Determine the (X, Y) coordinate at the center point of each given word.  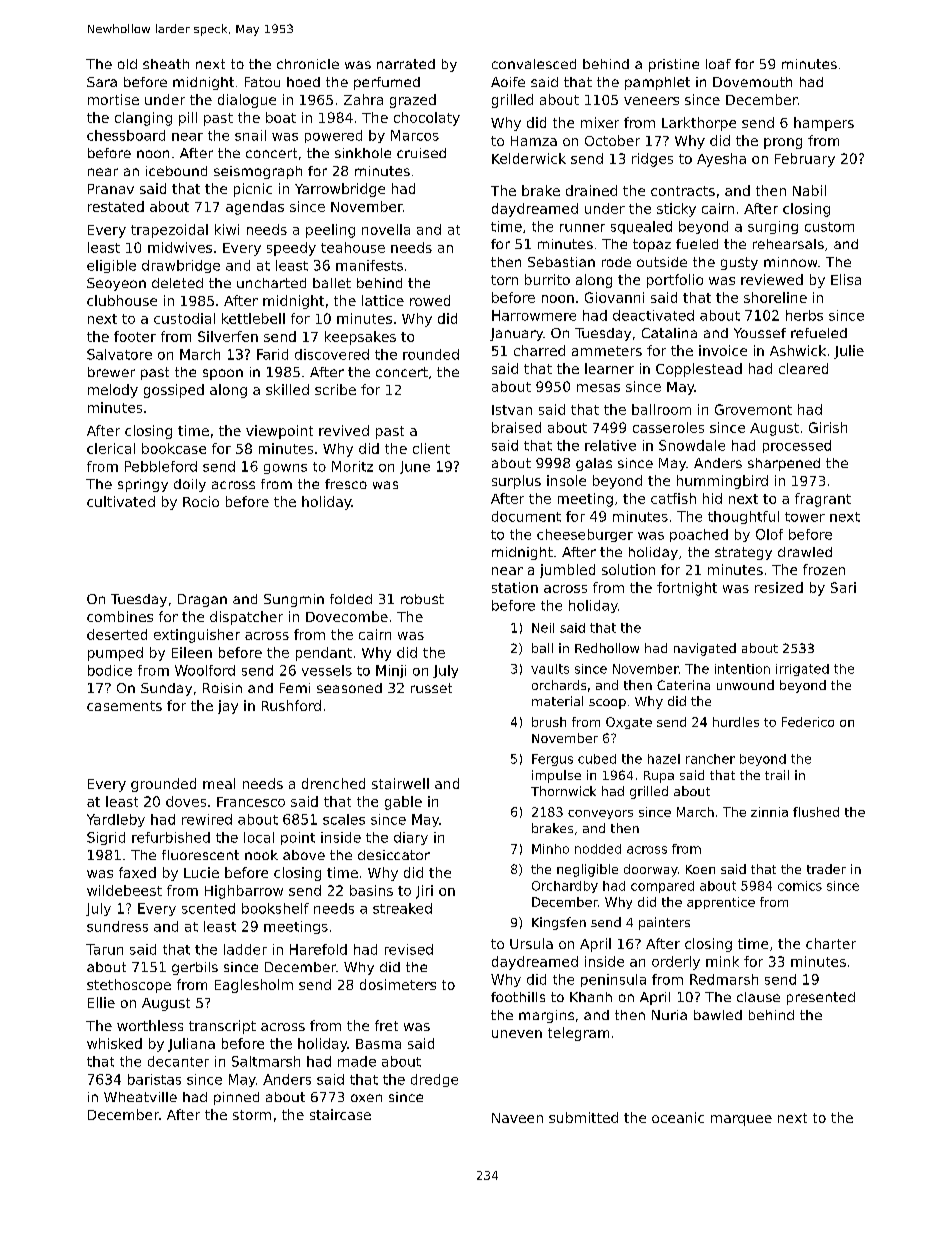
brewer (111, 372)
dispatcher (246, 618)
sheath (166, 64)
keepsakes (360, 338)
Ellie (101, 1002)
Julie (849, 352)
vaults (550, 669)
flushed (816, 812)
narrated (406, 64)
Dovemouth (752, 82)
